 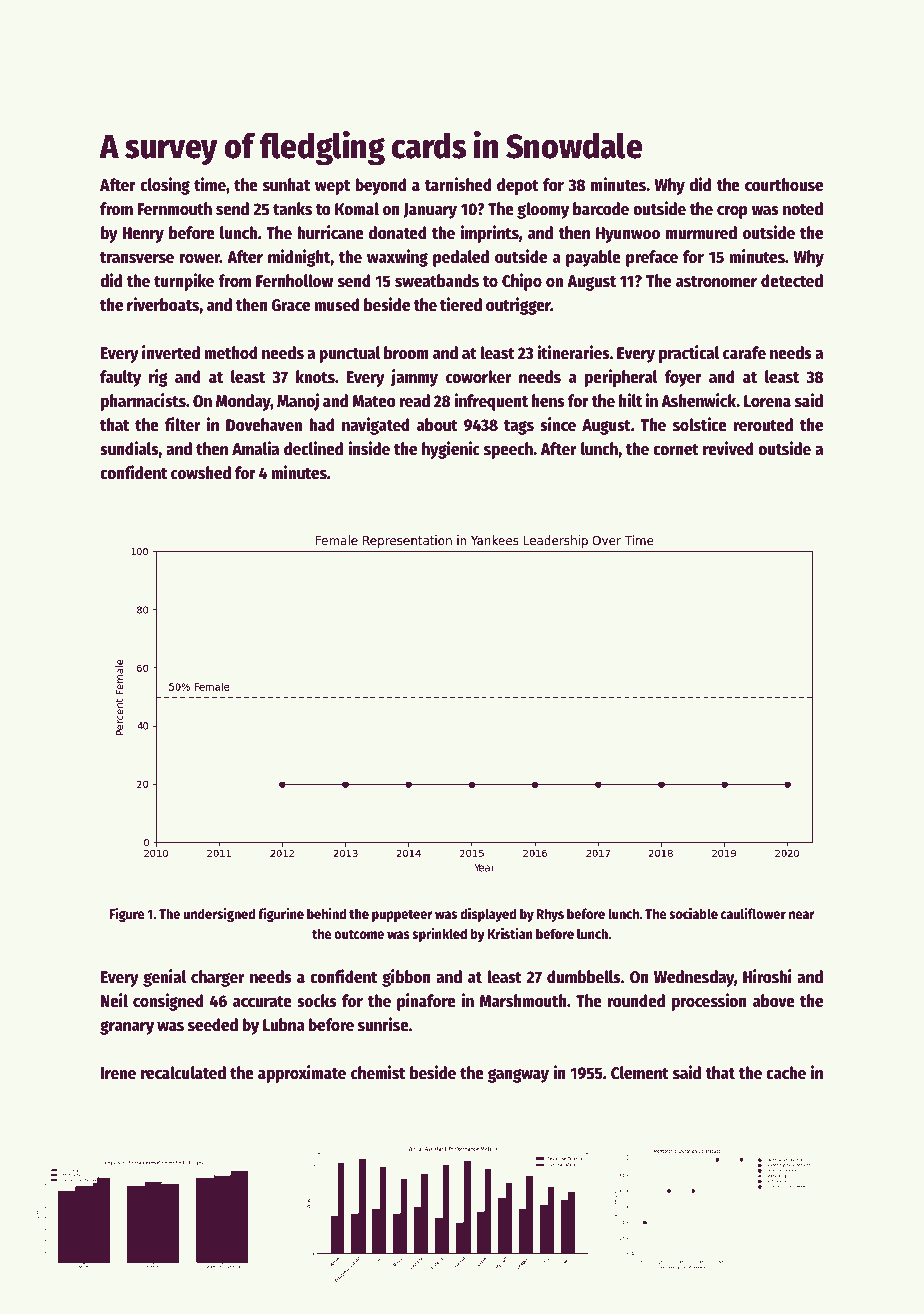 I want to click on genial, so click(x=164, y=978).
